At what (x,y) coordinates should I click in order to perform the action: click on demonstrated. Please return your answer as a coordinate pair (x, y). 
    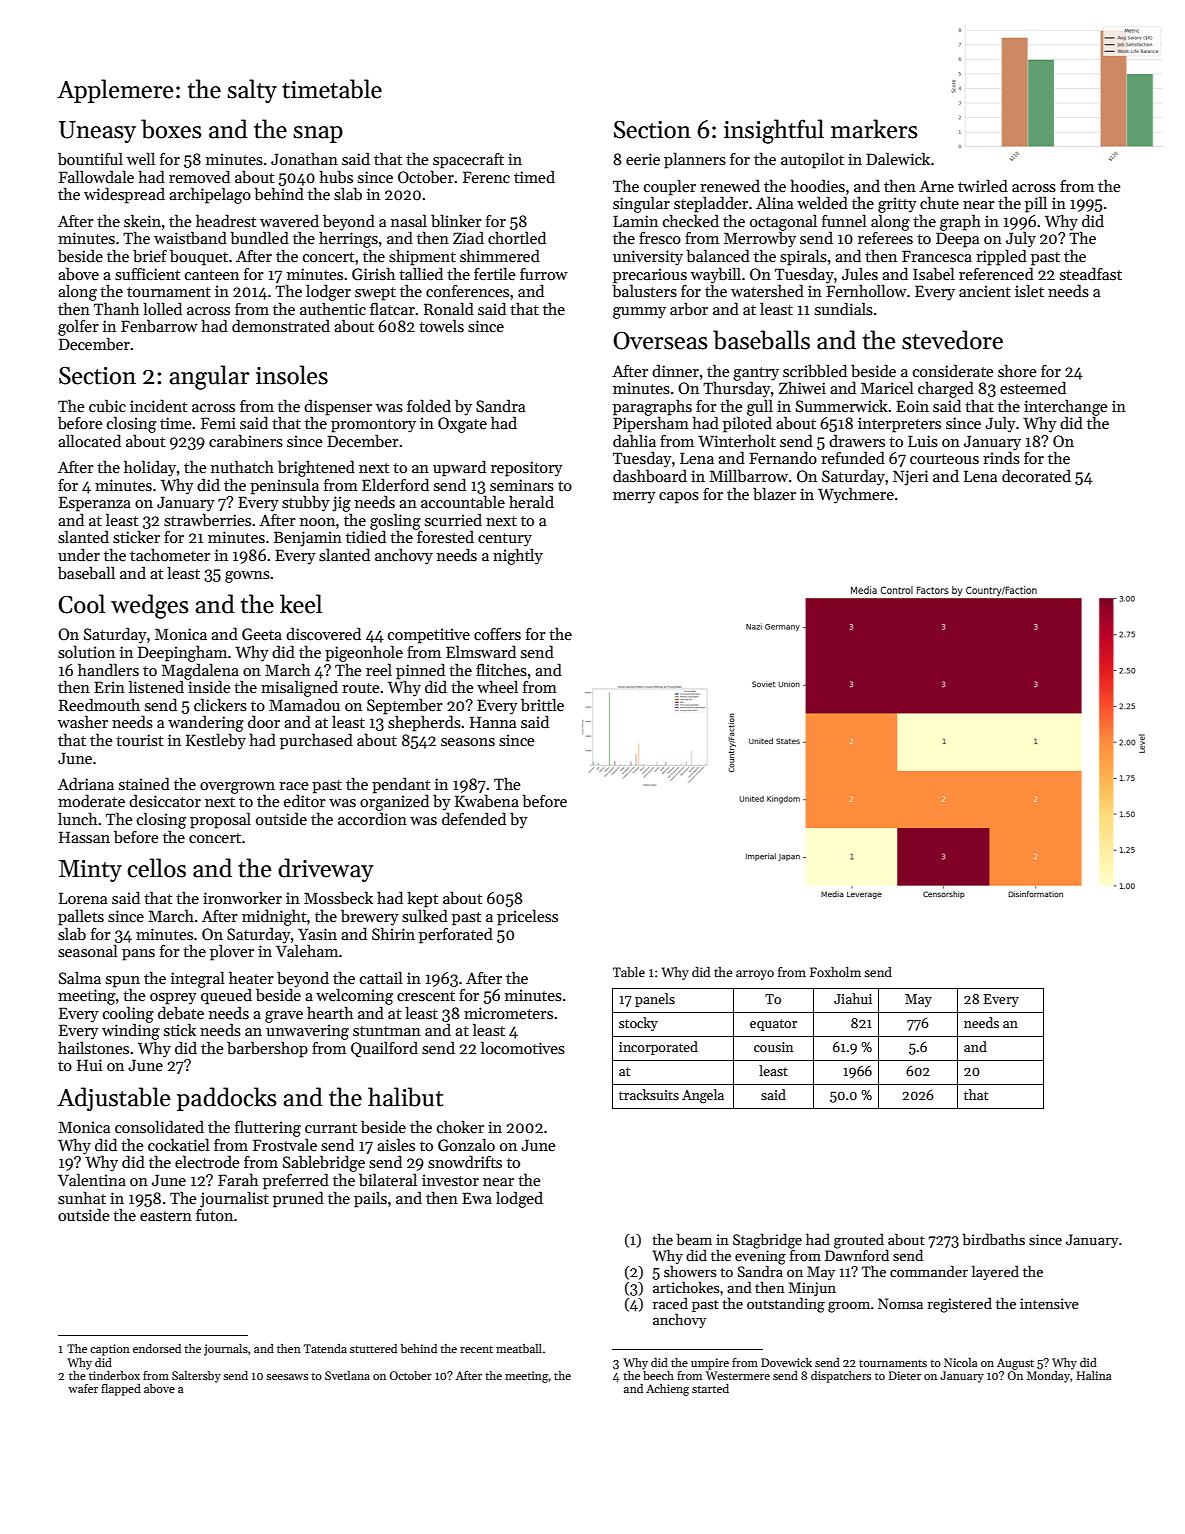
    Looking at the image, I should click on (281, 325).
